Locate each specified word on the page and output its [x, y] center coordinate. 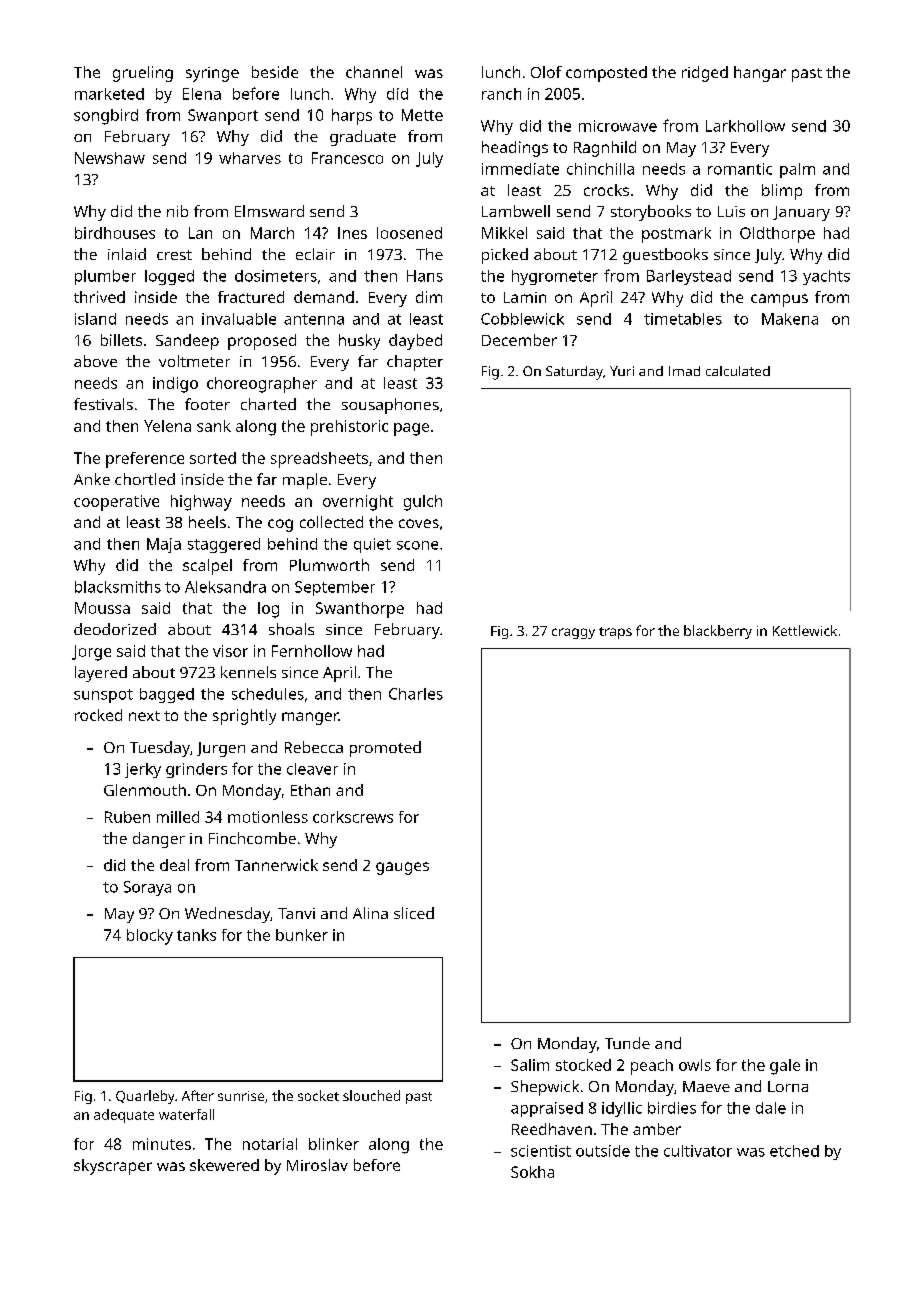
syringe [212, 74]
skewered [224, 1165]
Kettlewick [805, 630]
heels [207, 522]
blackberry [718, 632]
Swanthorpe [360, 610]
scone [417, 545]
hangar [760, 74]
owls [695, 1065]
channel [374, 72]
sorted [213, 458]
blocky [150, 937]
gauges [402, 868]
